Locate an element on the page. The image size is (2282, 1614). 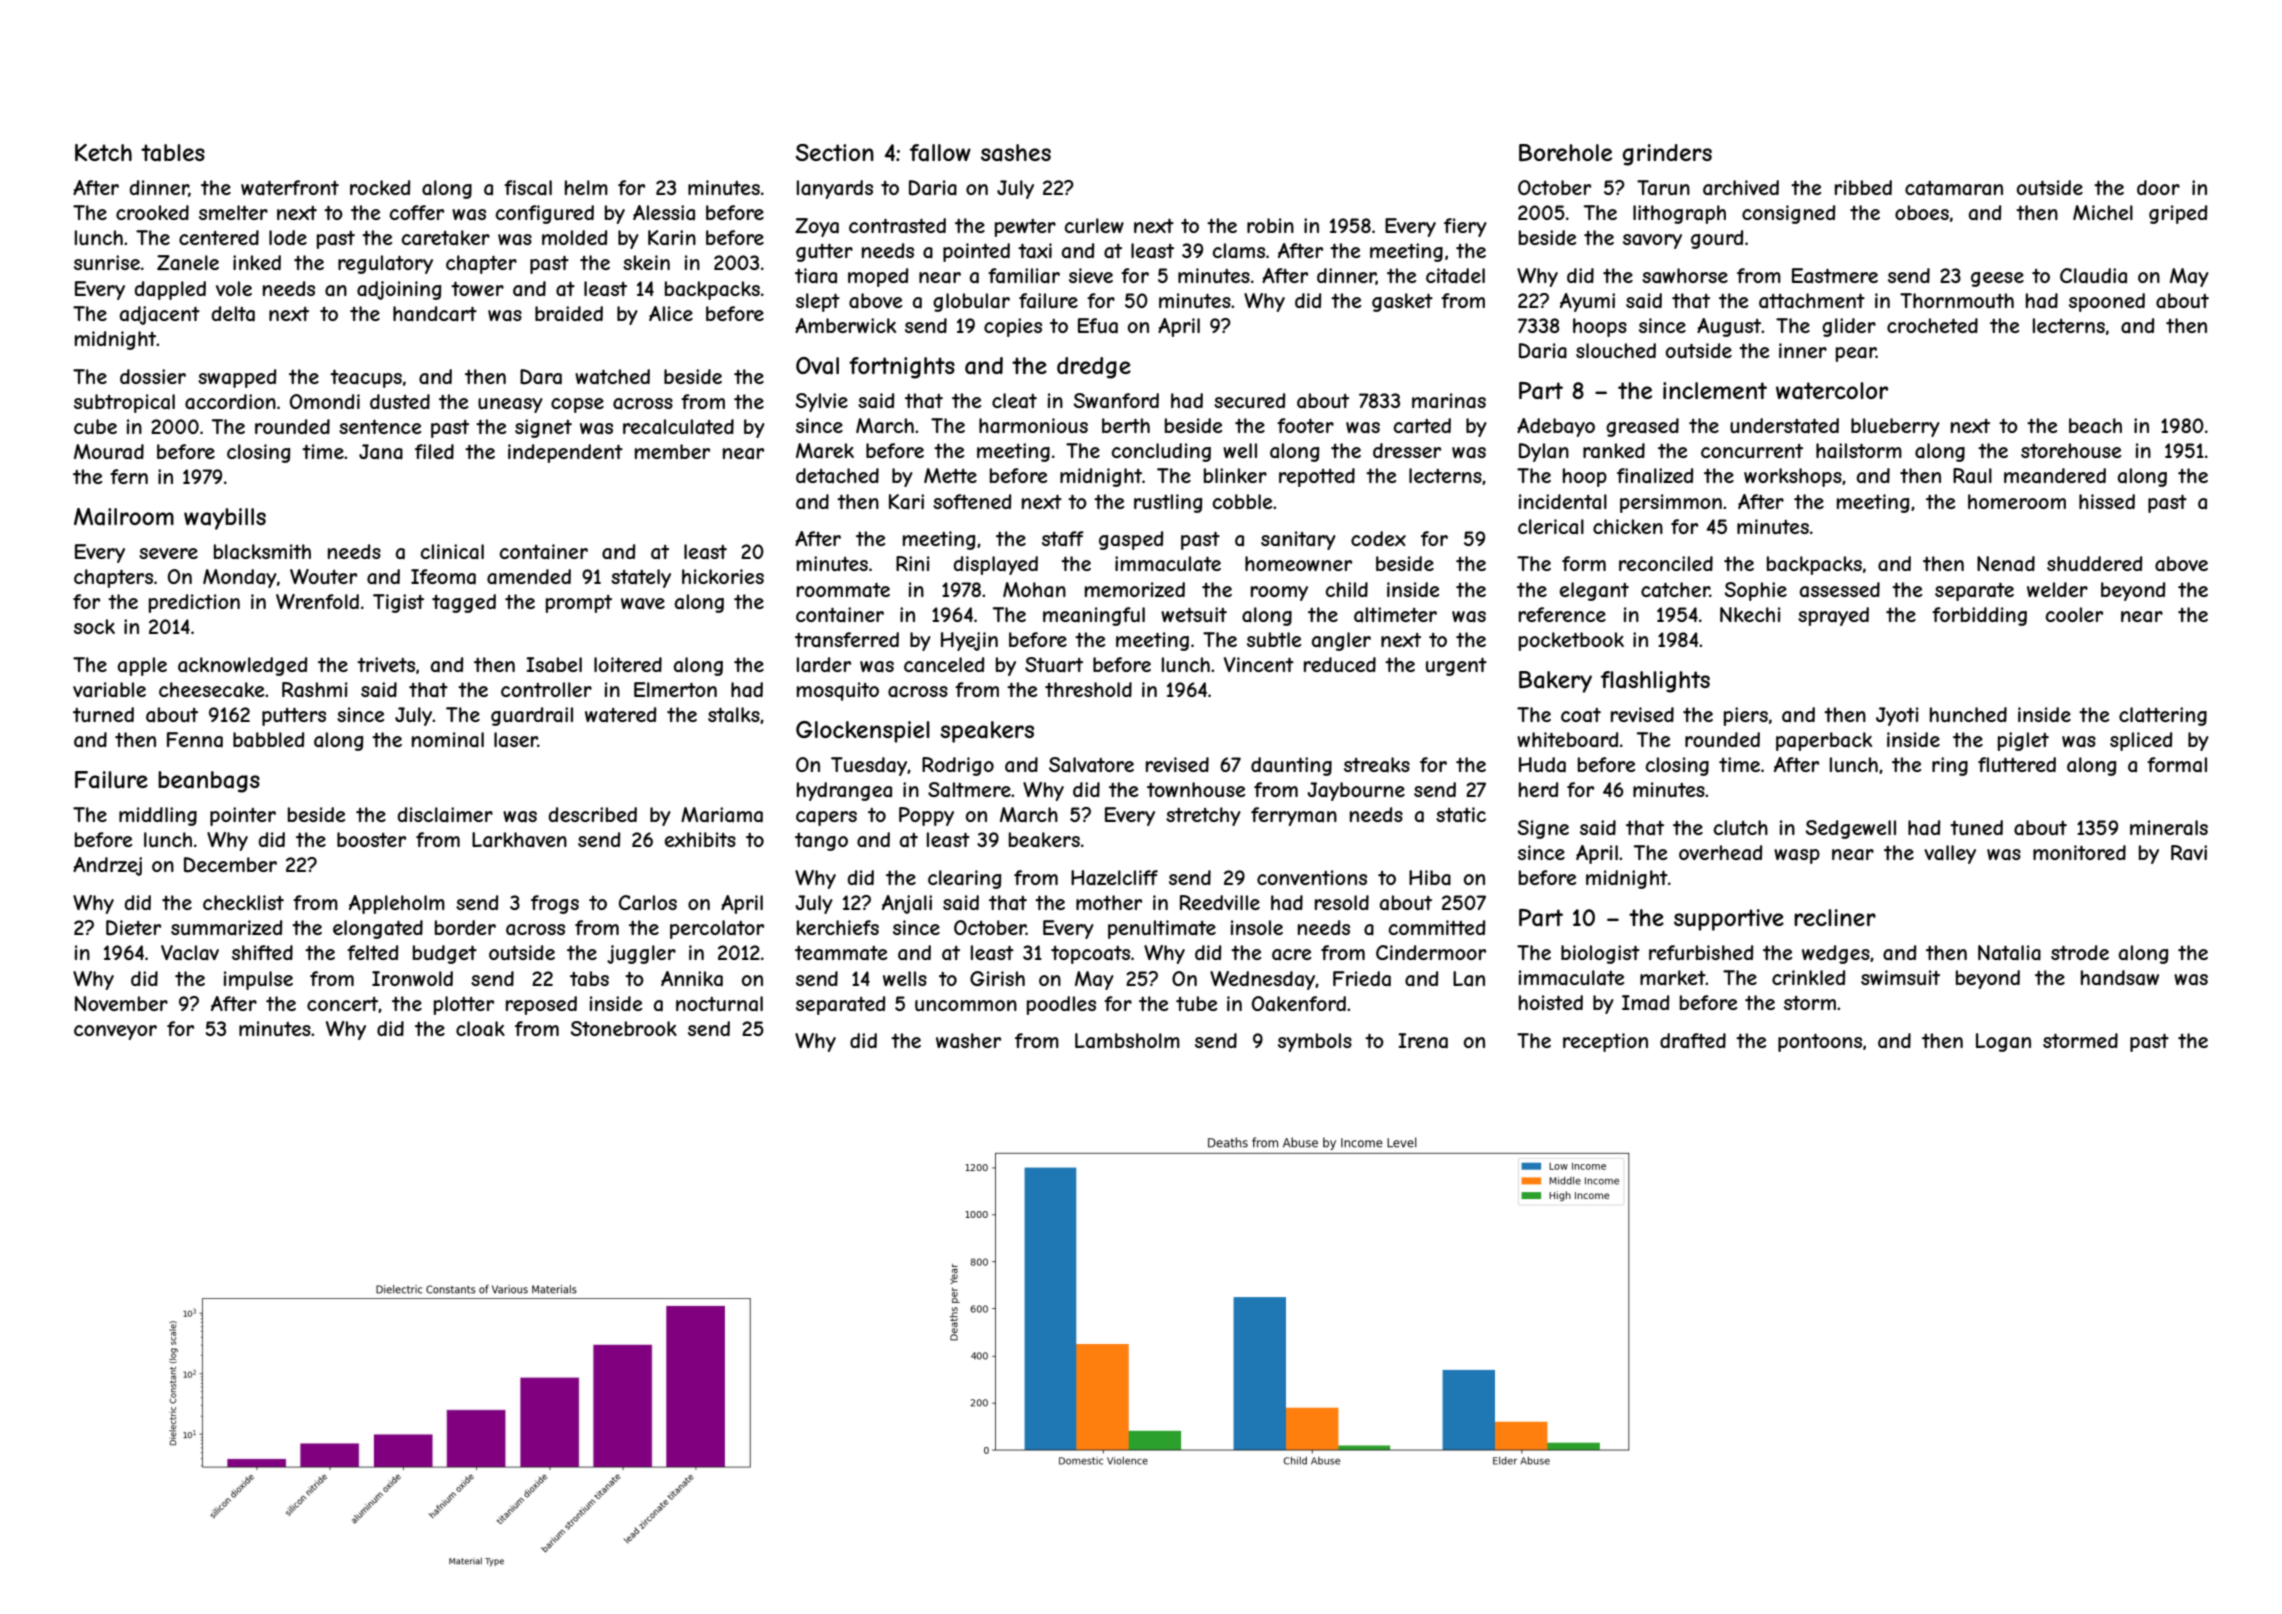
minerals is located at coordinates (2169, 828).
